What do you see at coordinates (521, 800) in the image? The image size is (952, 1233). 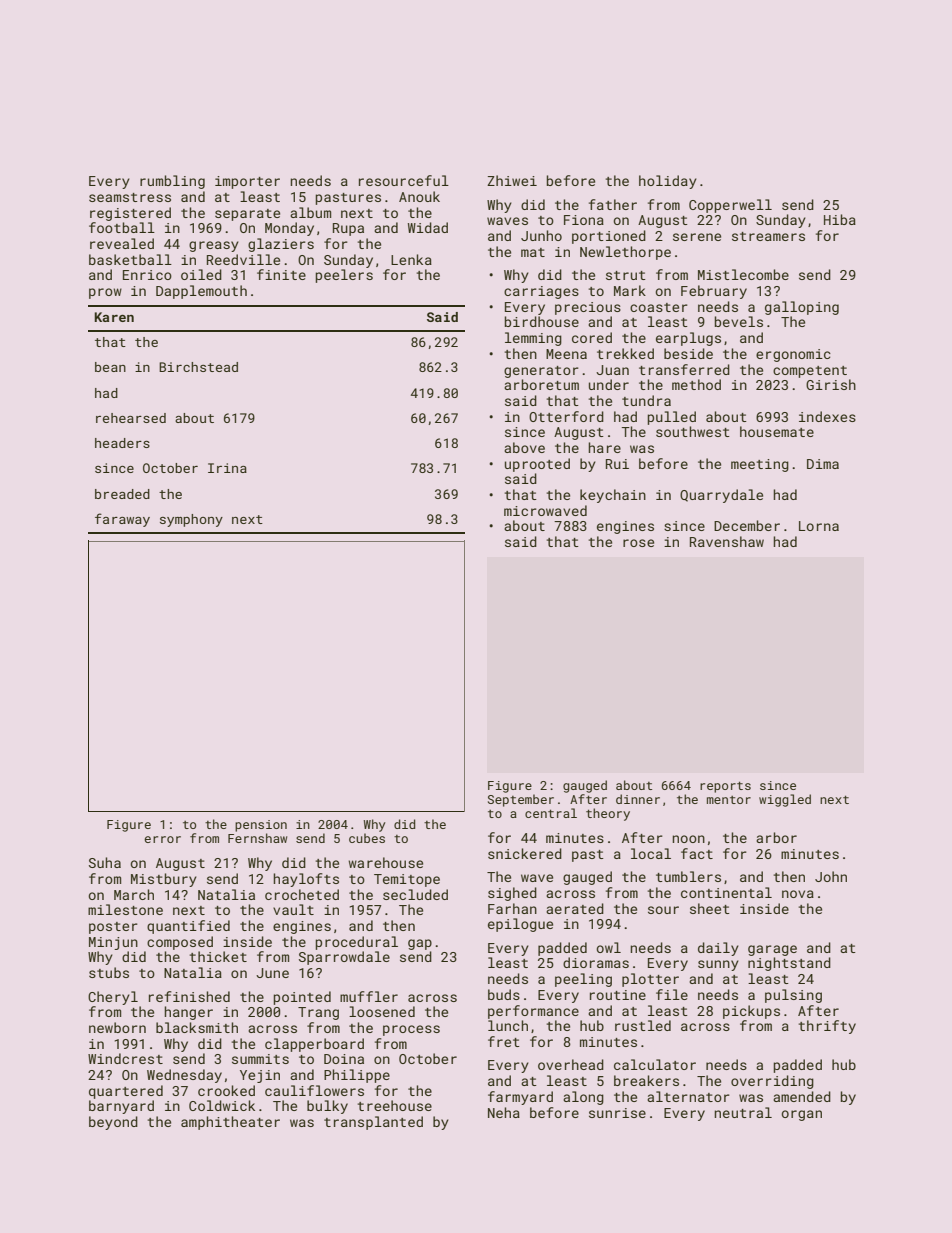 I see `September` at bounding box center [521, 800].
